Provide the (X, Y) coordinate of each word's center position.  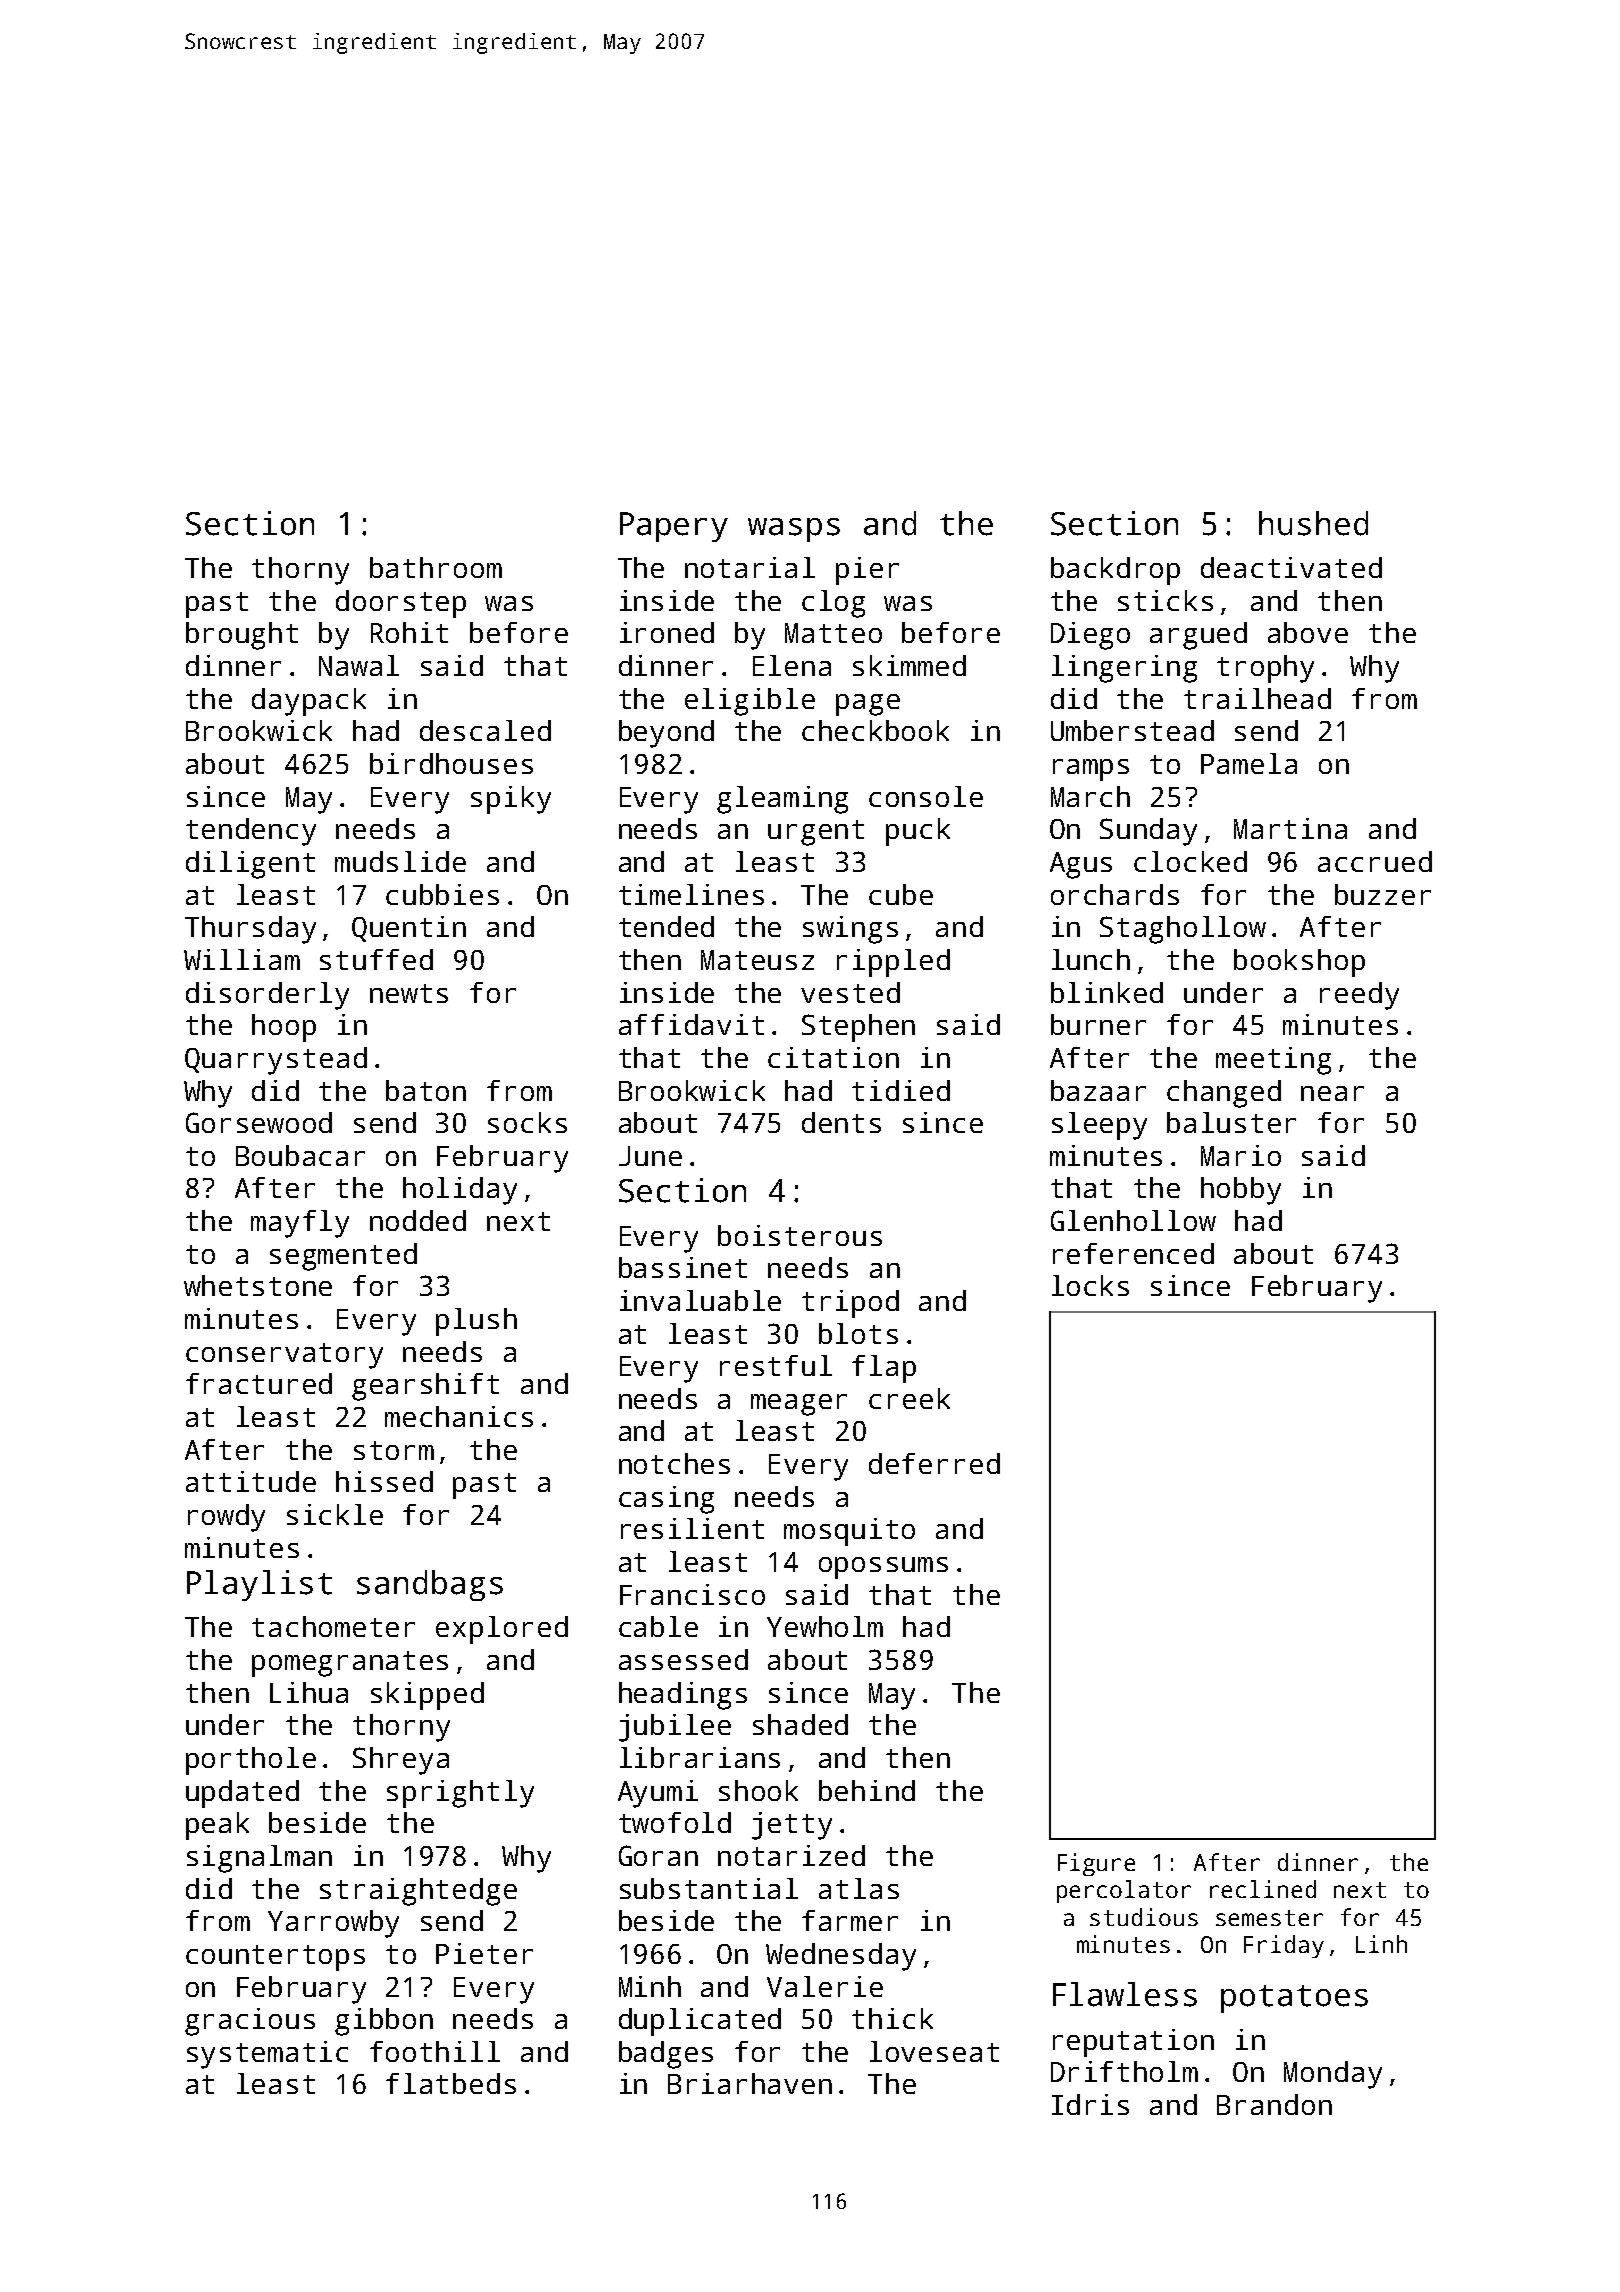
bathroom (436, 567)
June (650, 1156)
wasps (794, 530)
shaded (800, 1724)
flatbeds (451, 2083)
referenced (1133, 1253)
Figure (1096, 1864)
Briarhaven (750, 2083)
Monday (1333, 2075)
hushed (1313, 523)
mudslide (400, 861)
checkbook (875, 730)
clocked (1190, 861)
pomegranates (350, 1664)
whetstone (258, 1285)
